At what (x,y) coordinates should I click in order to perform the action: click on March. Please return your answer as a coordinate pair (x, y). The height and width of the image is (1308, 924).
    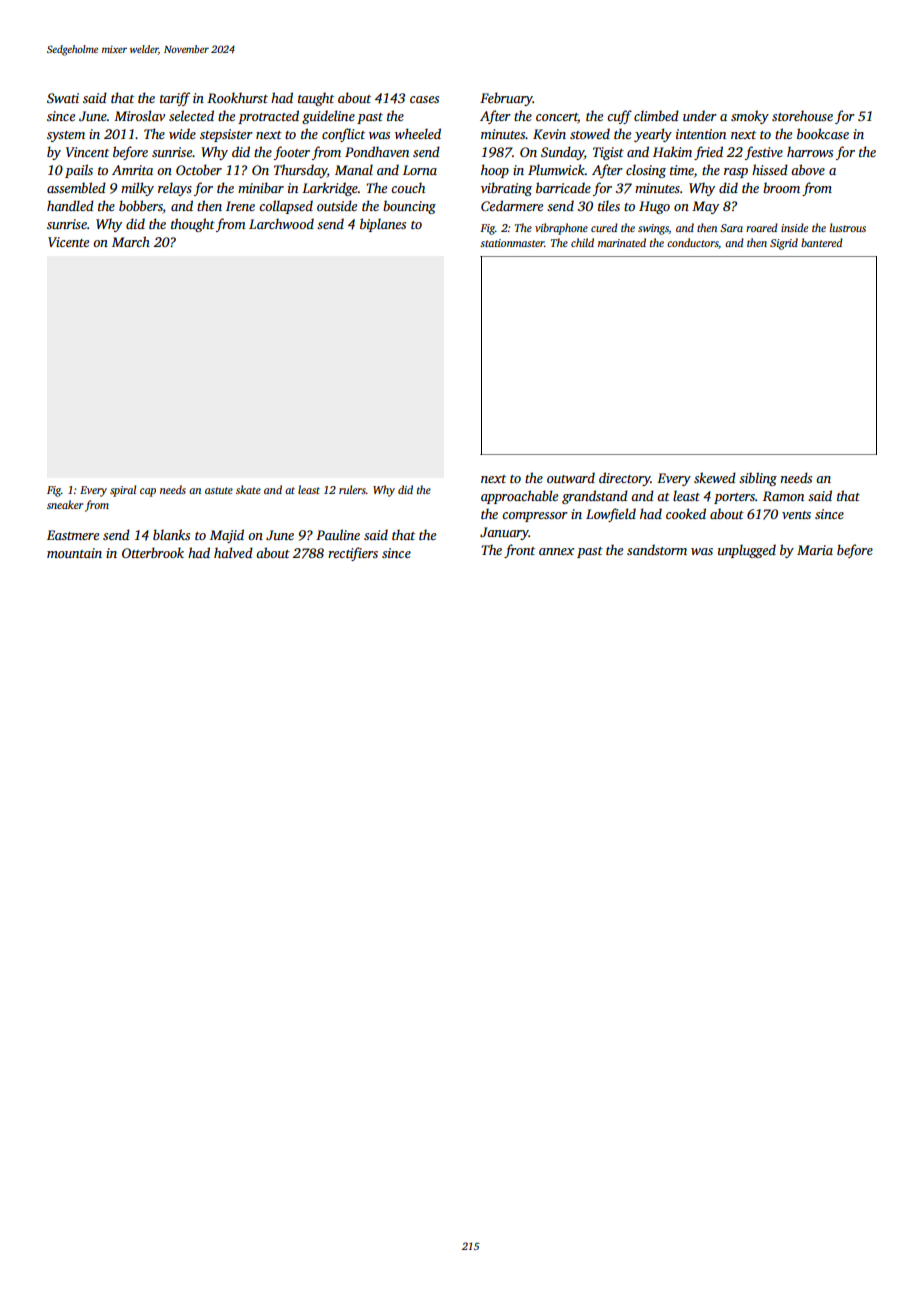
    Looking at the image, I should click on (131, 241).
